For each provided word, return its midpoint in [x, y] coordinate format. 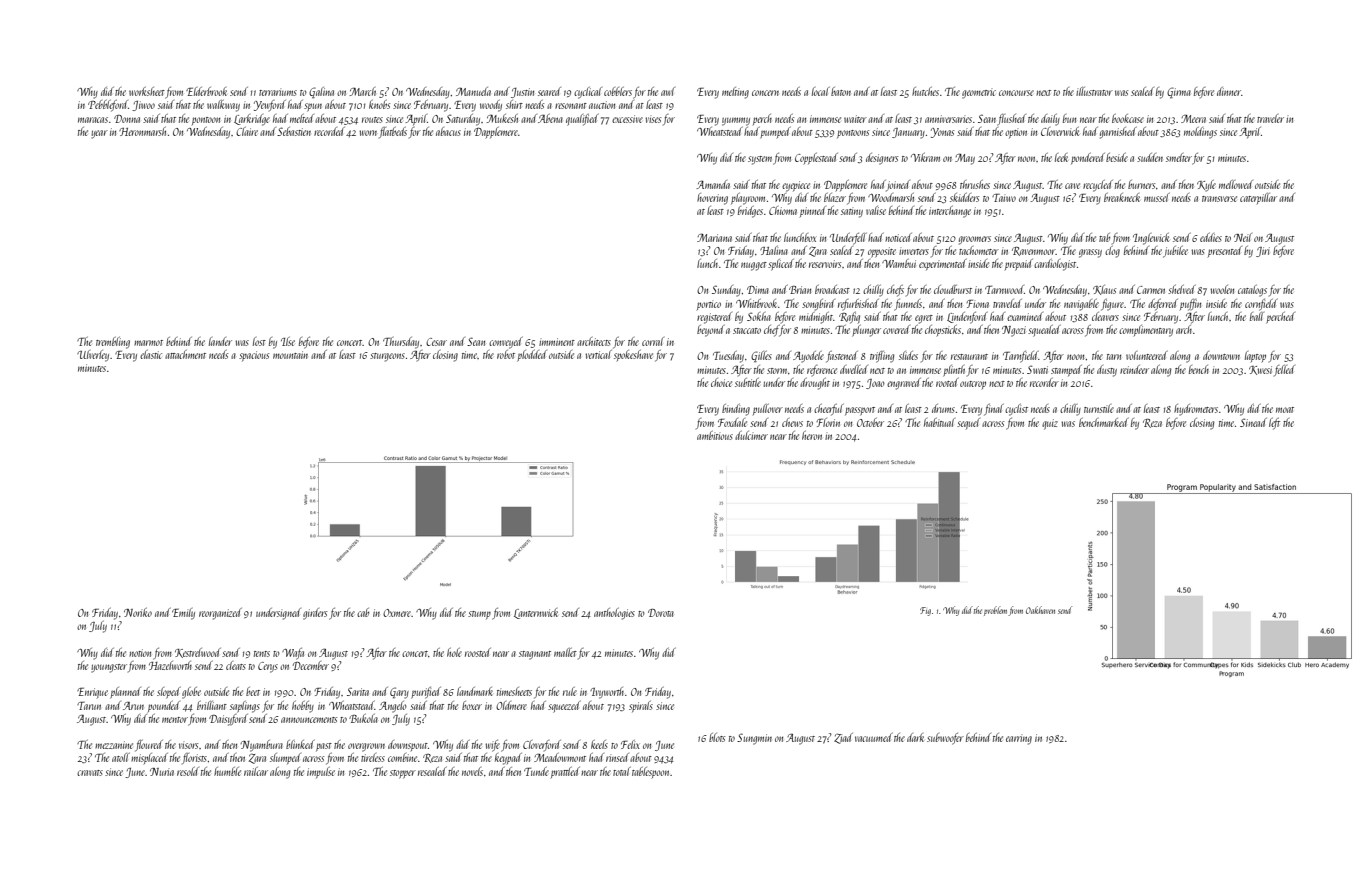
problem [995, 611]
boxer [472, 705]
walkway [223, 106]
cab [363, 612]
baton [841, 91]
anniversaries [948, 119]
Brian [800, 290]
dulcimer [751, 435]
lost [259, 341]
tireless [373, 757]
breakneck [1122, 197]
